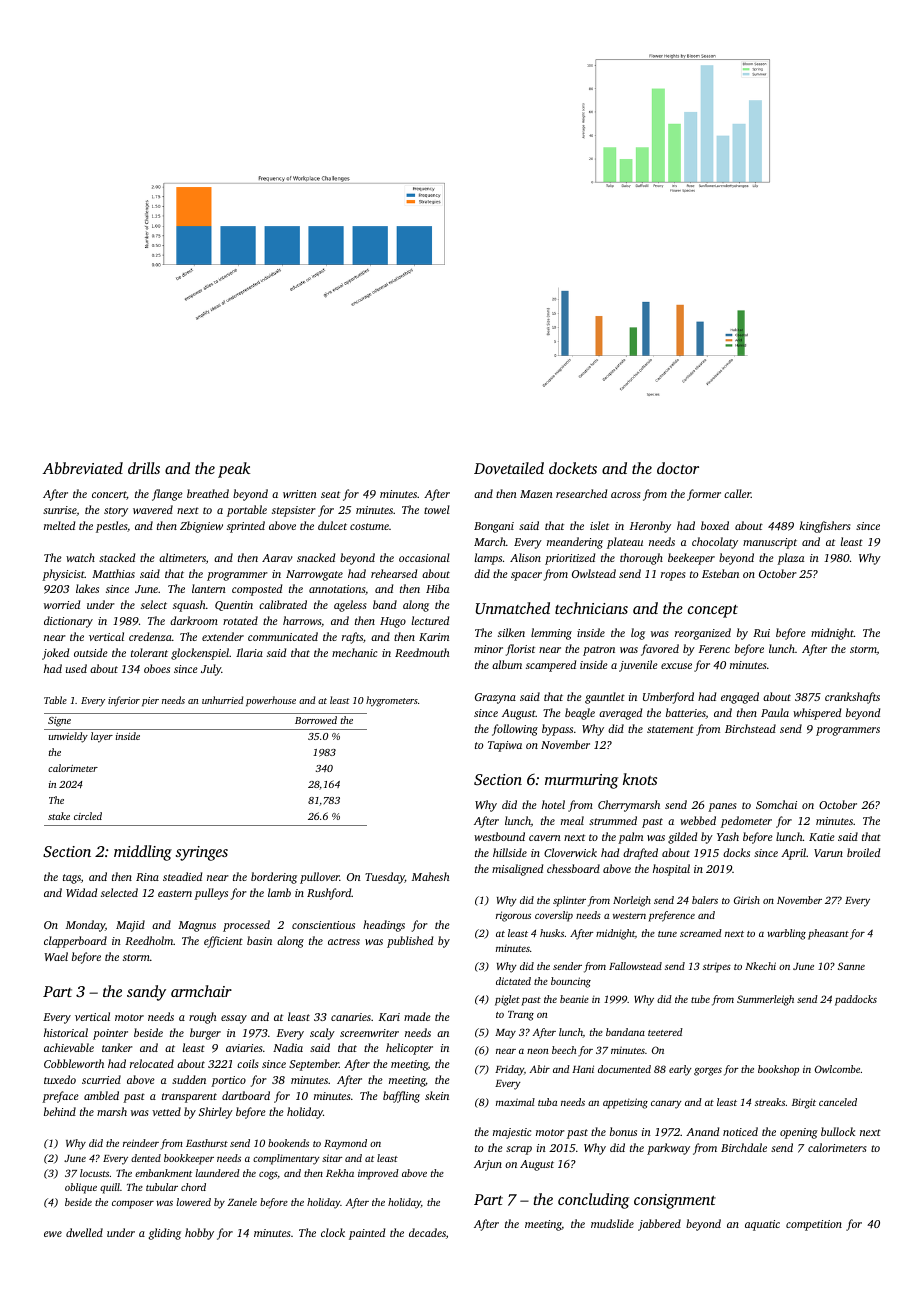  Describe the element at coordinates (271, 701) in the screenshot. I see `powerhouse` at that location.
